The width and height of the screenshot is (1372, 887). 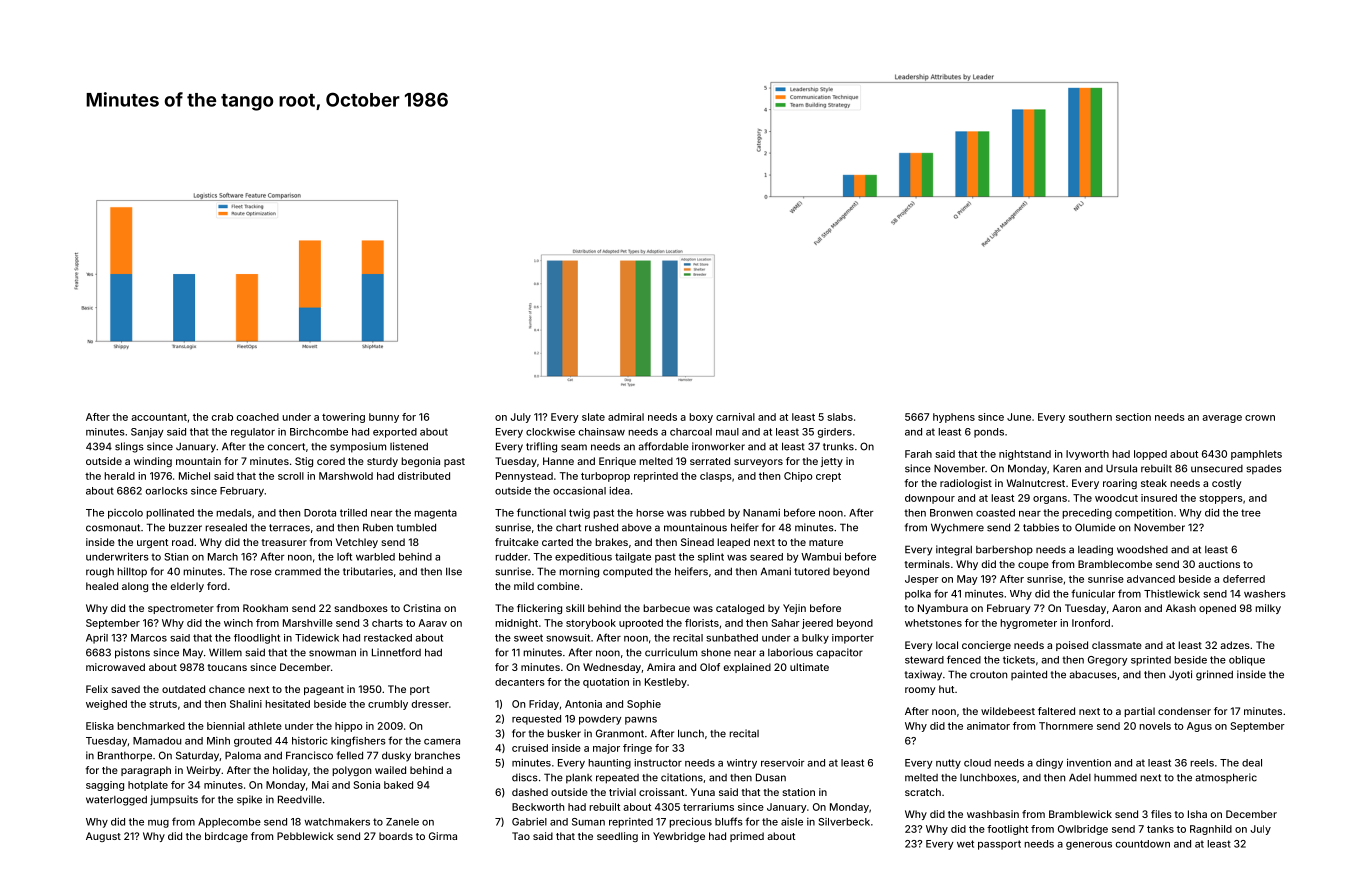 I want to click on Sahar, so click(x=786, y=623).
